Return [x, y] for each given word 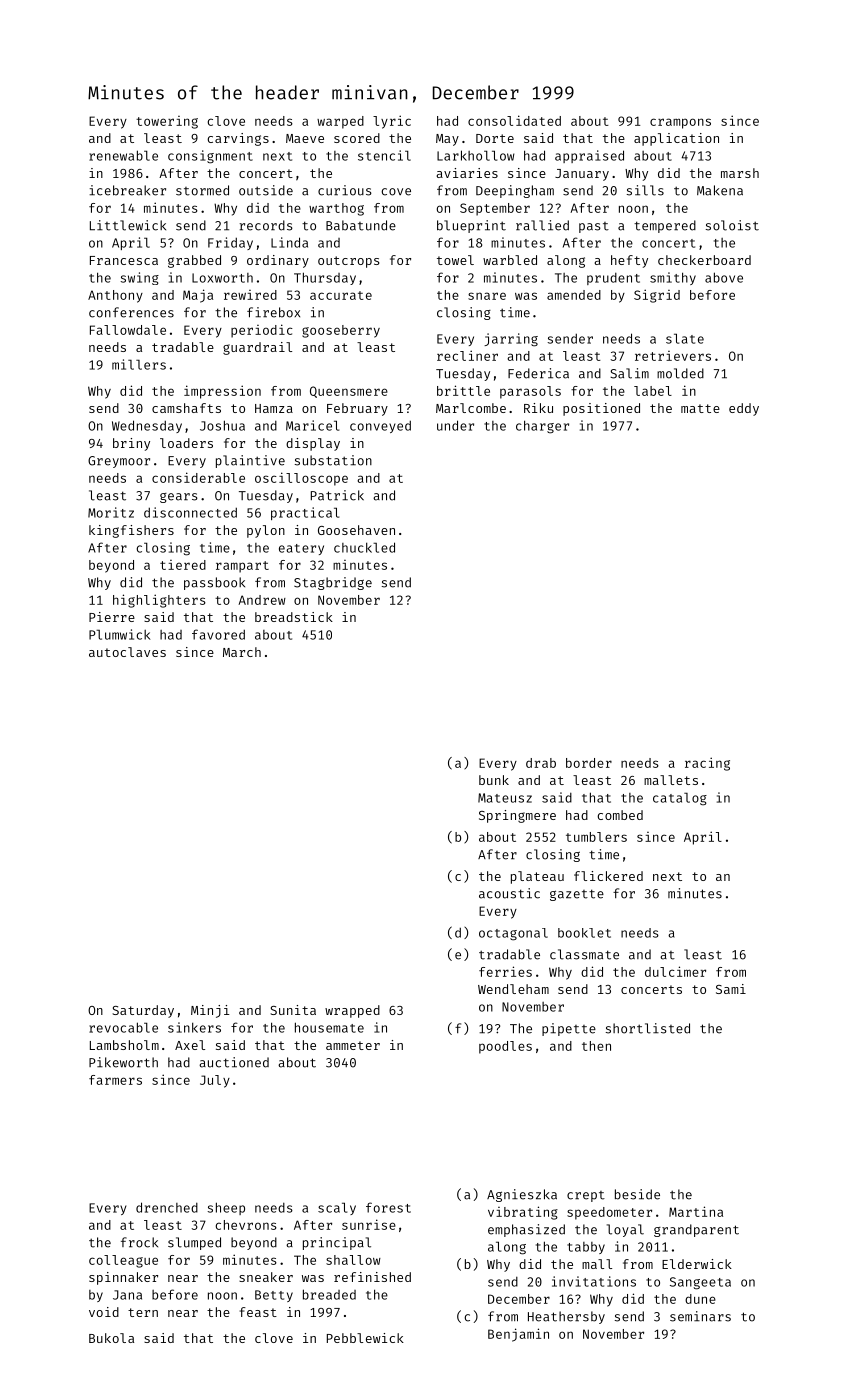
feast [258, 1312]
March [242, 652]
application [676, 139]
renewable [123, 155]
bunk [494, 780]
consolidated [514, 120]
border [589, 763]
